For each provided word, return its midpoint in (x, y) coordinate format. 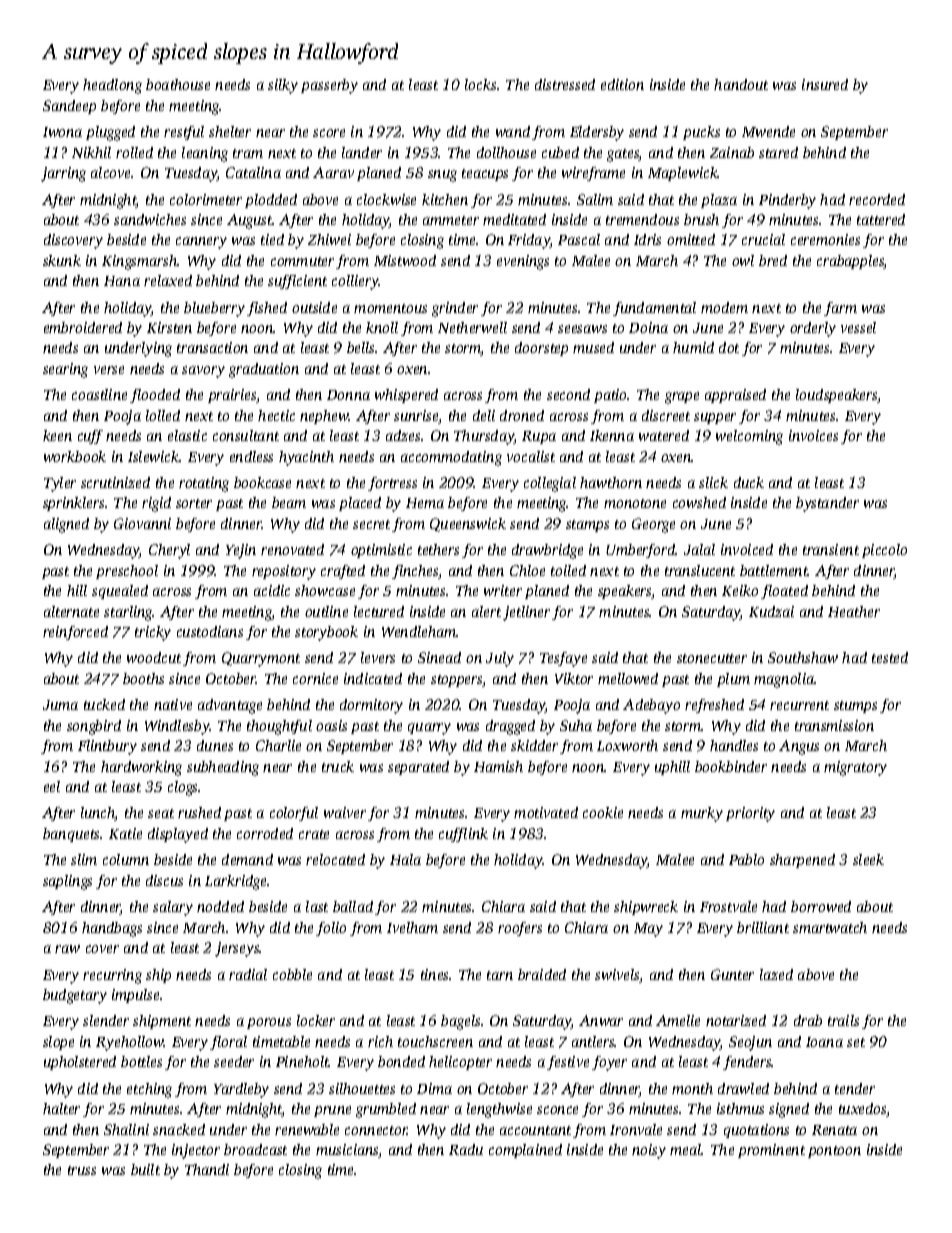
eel (52, 786)
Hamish (498, 766)
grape (682, 398)
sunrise (416, 417)
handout (741, 84)
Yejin (241, 551)
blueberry (214, 309)
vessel (858, 327)
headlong (112, 86)
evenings (523, 262)
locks (480, 84)
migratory (855, 768)
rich (380, 1041)
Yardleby (241, 1090)
